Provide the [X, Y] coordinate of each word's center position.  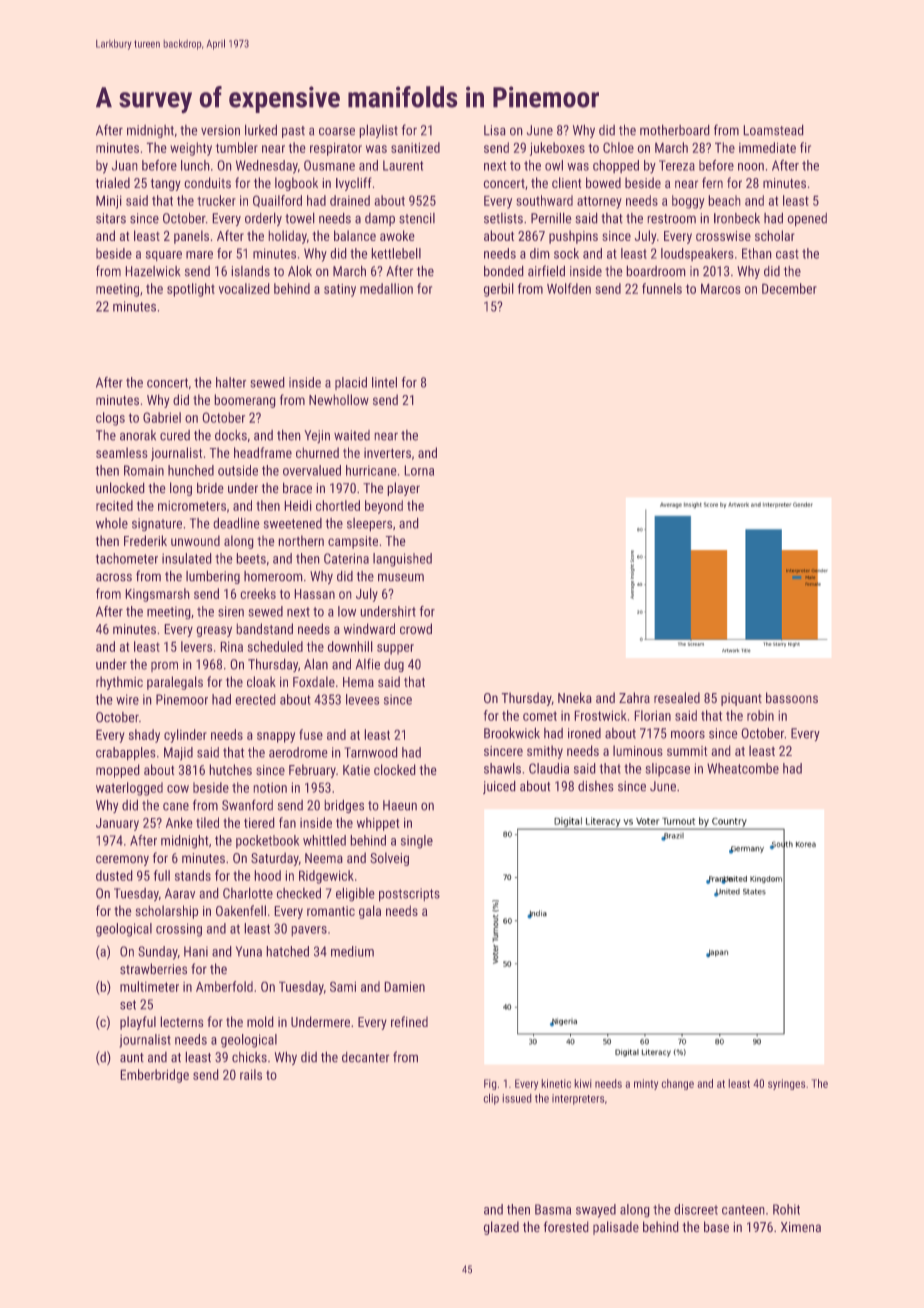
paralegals [175, 683]
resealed [677, 697]
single [417, 842]
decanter [365, 1057]
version [220, 130]
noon [751, 167]
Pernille [551, 218]
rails [251, 1074]
